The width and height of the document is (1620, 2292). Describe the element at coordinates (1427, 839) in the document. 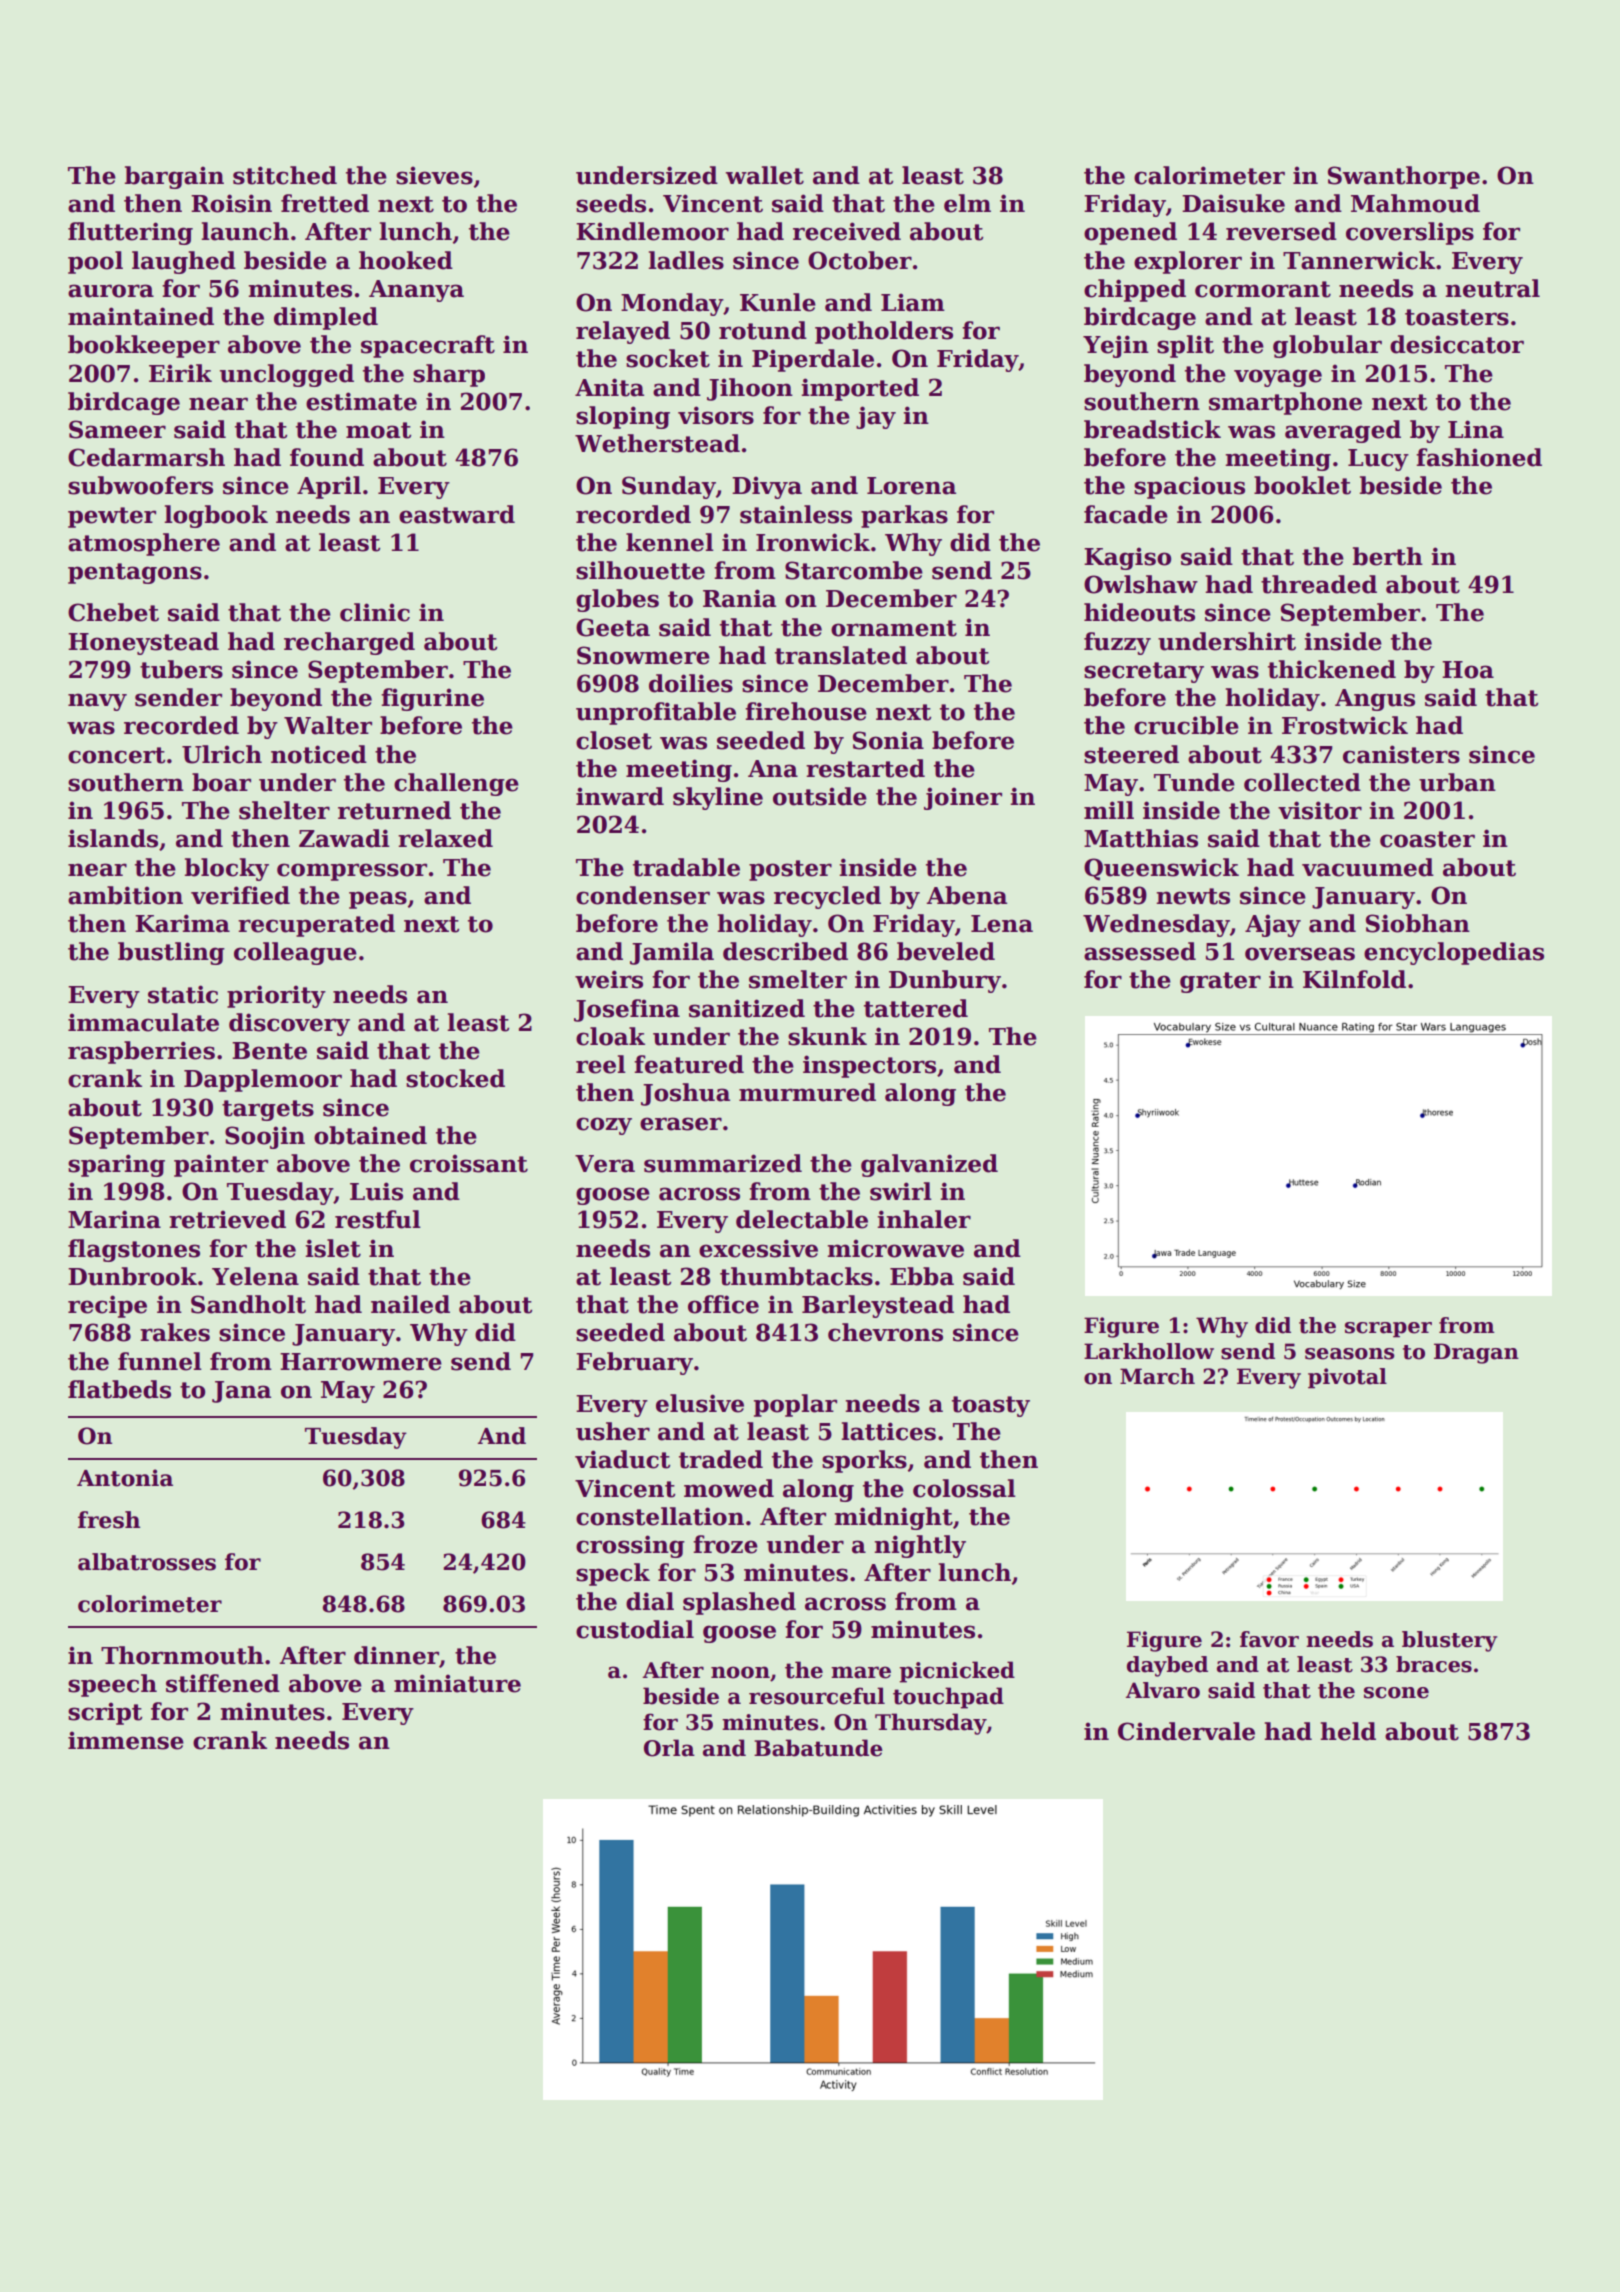

I see `coaster` at that location.
